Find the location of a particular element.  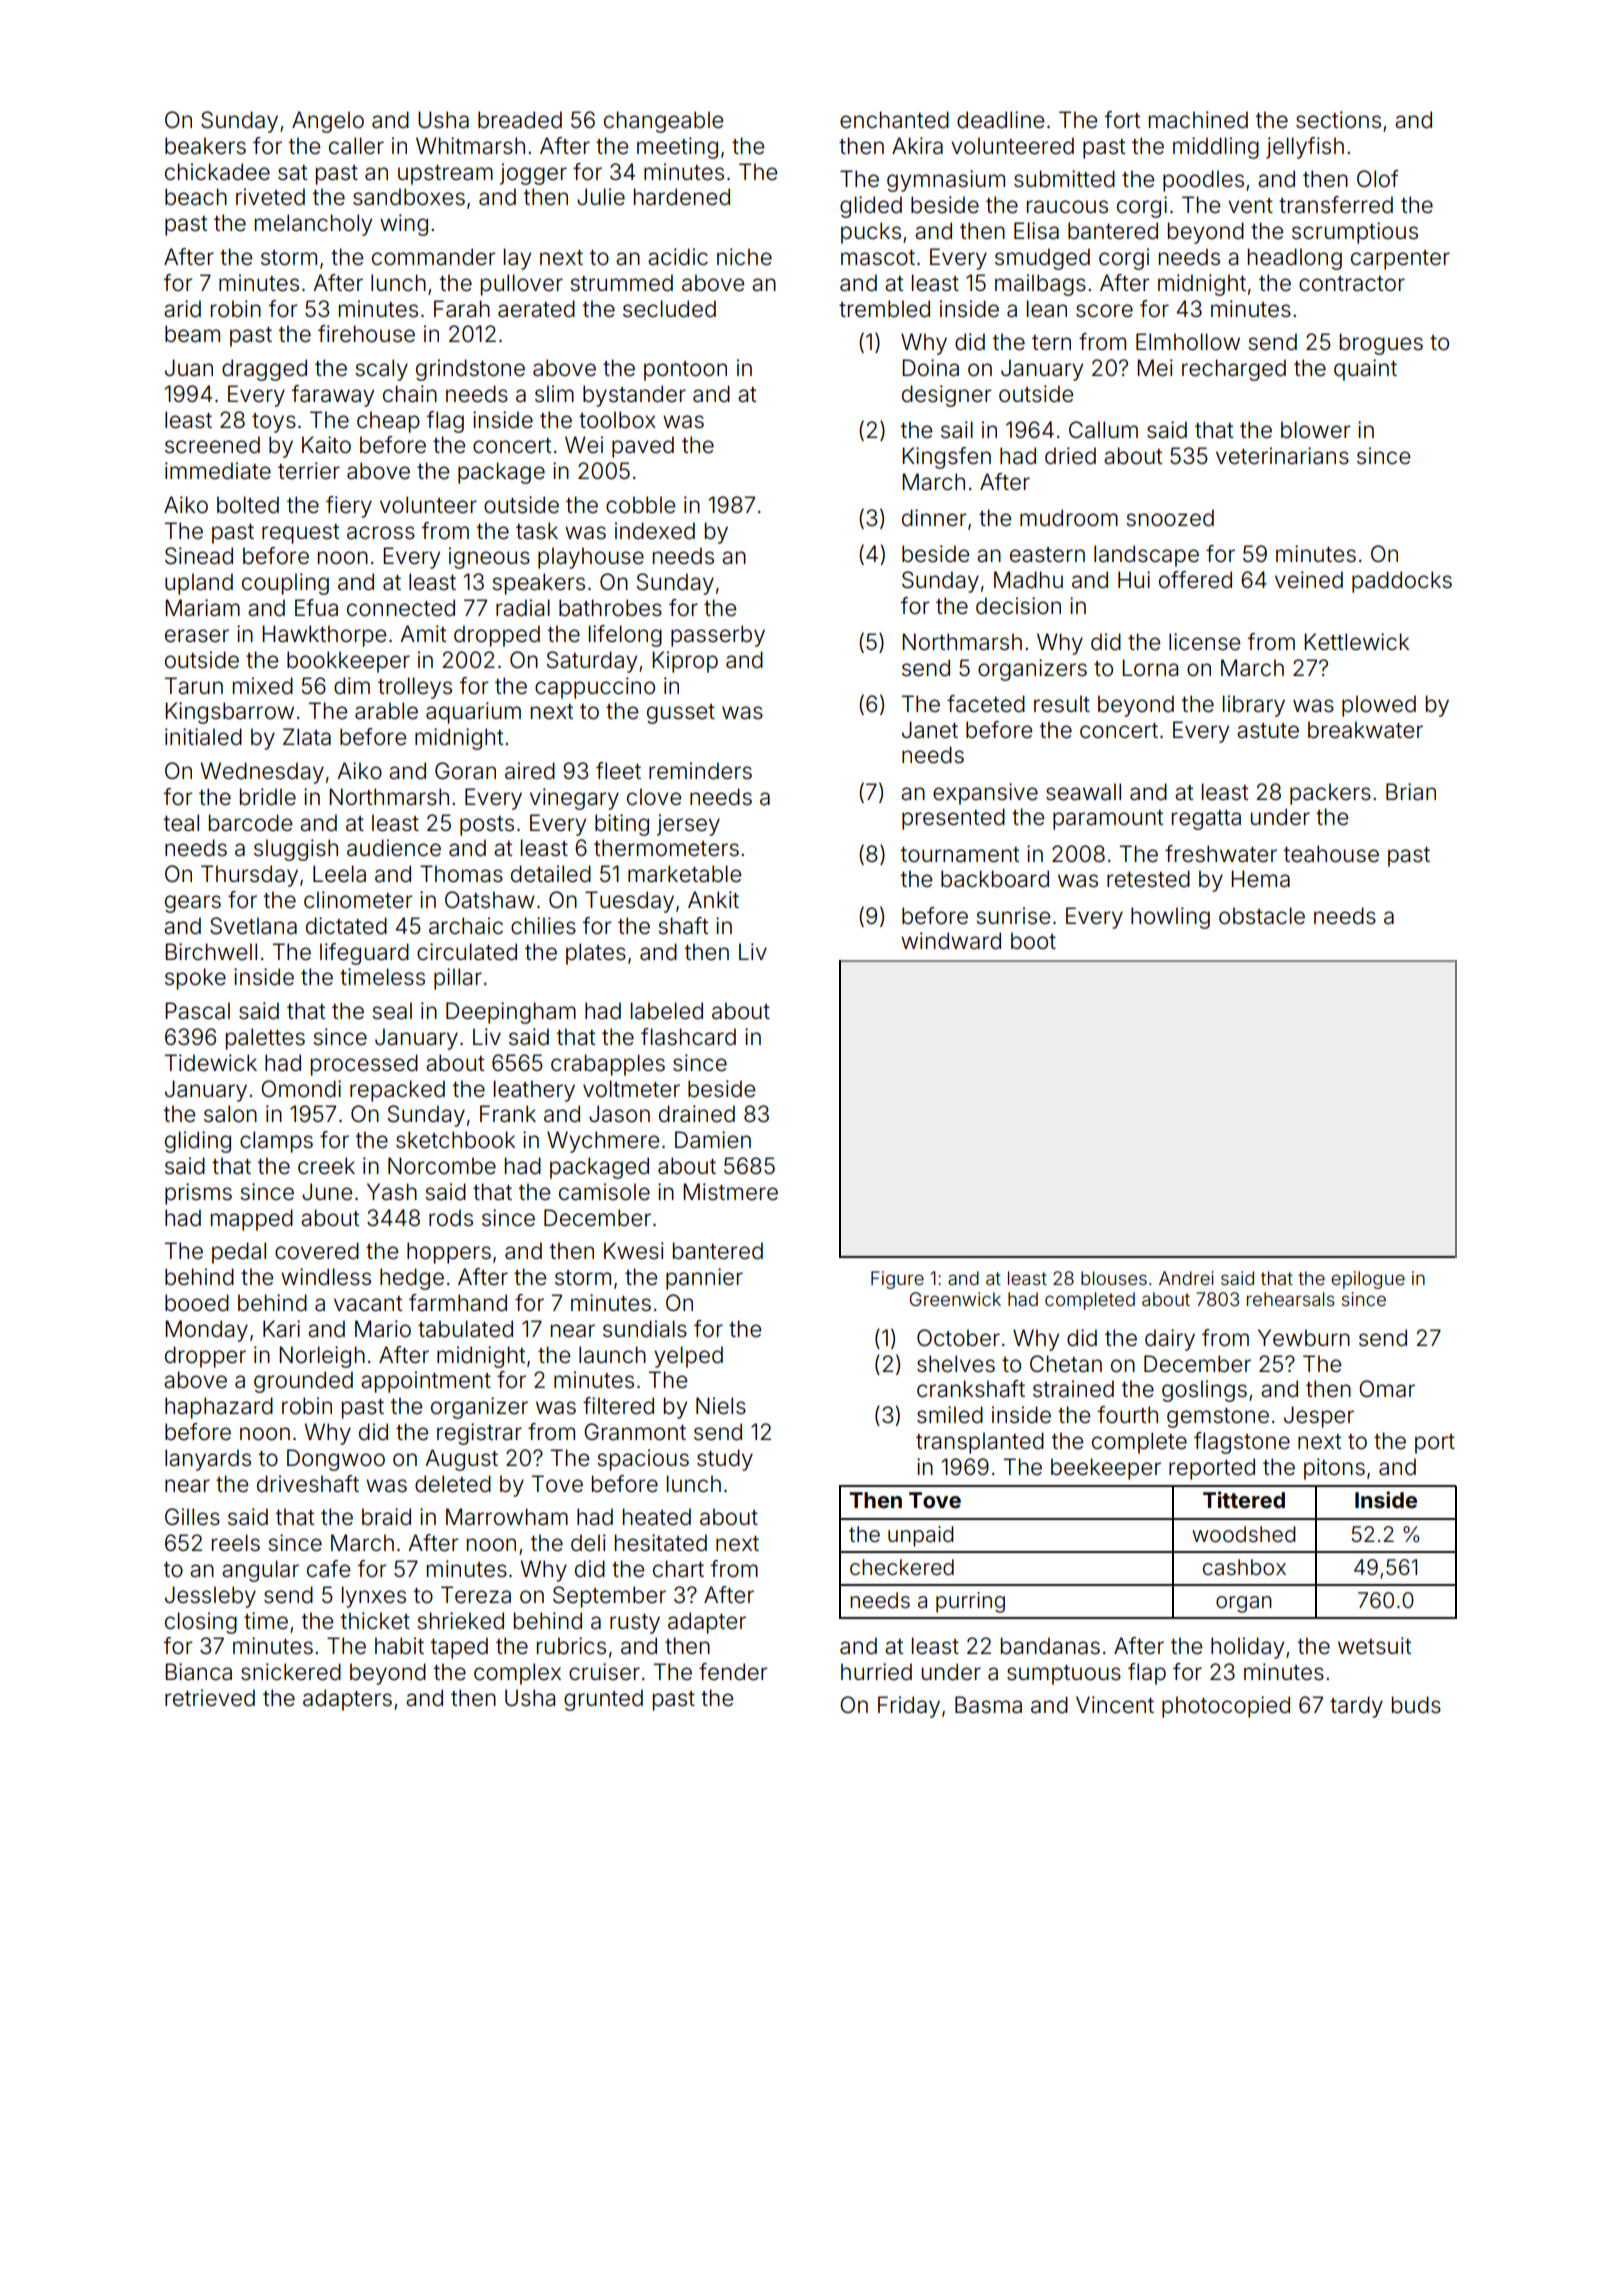

paved is located at coordinates (643, 447).
